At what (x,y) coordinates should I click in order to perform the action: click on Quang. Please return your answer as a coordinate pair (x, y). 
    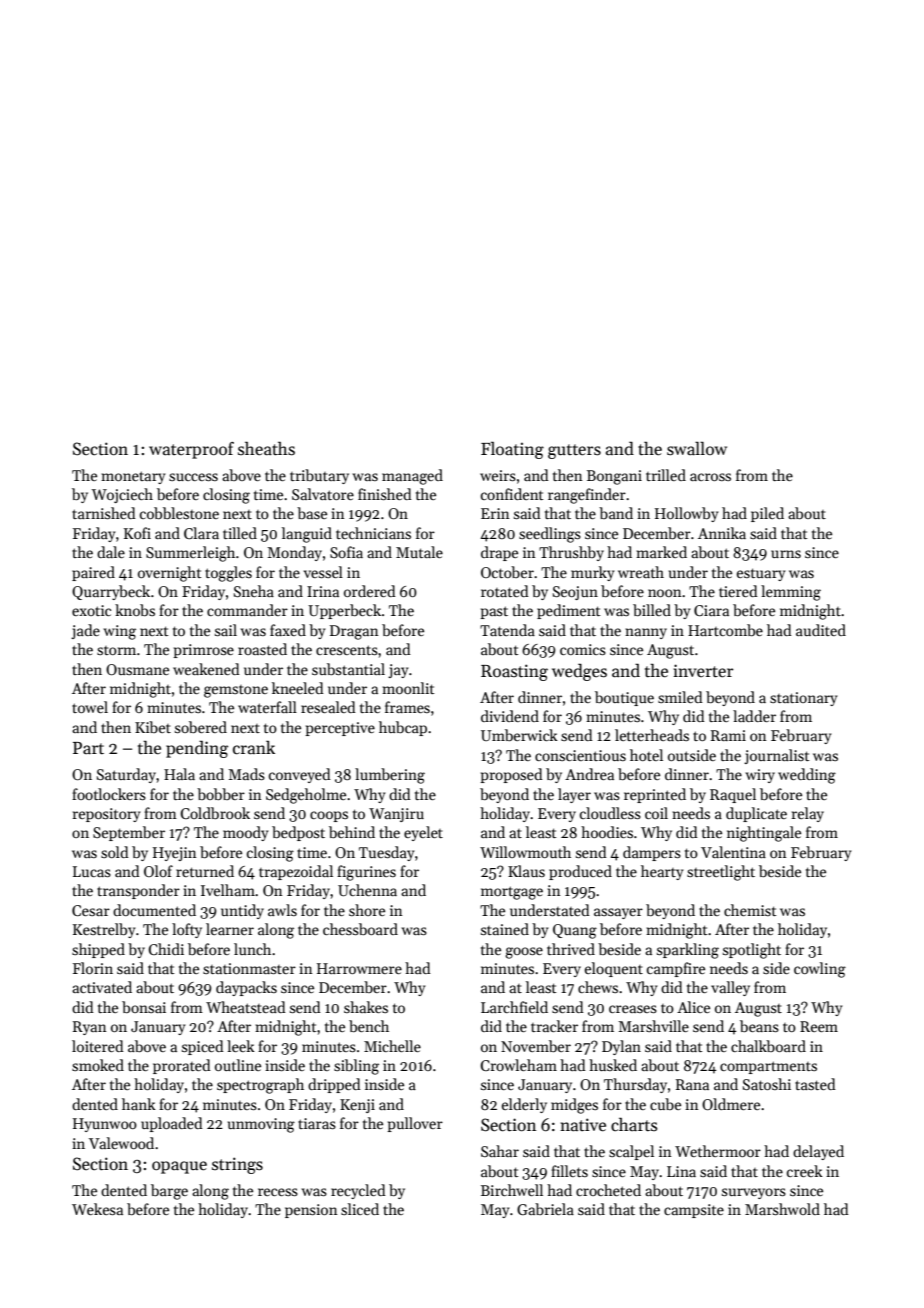
    Looking at the image, I should click on (575, 931).
